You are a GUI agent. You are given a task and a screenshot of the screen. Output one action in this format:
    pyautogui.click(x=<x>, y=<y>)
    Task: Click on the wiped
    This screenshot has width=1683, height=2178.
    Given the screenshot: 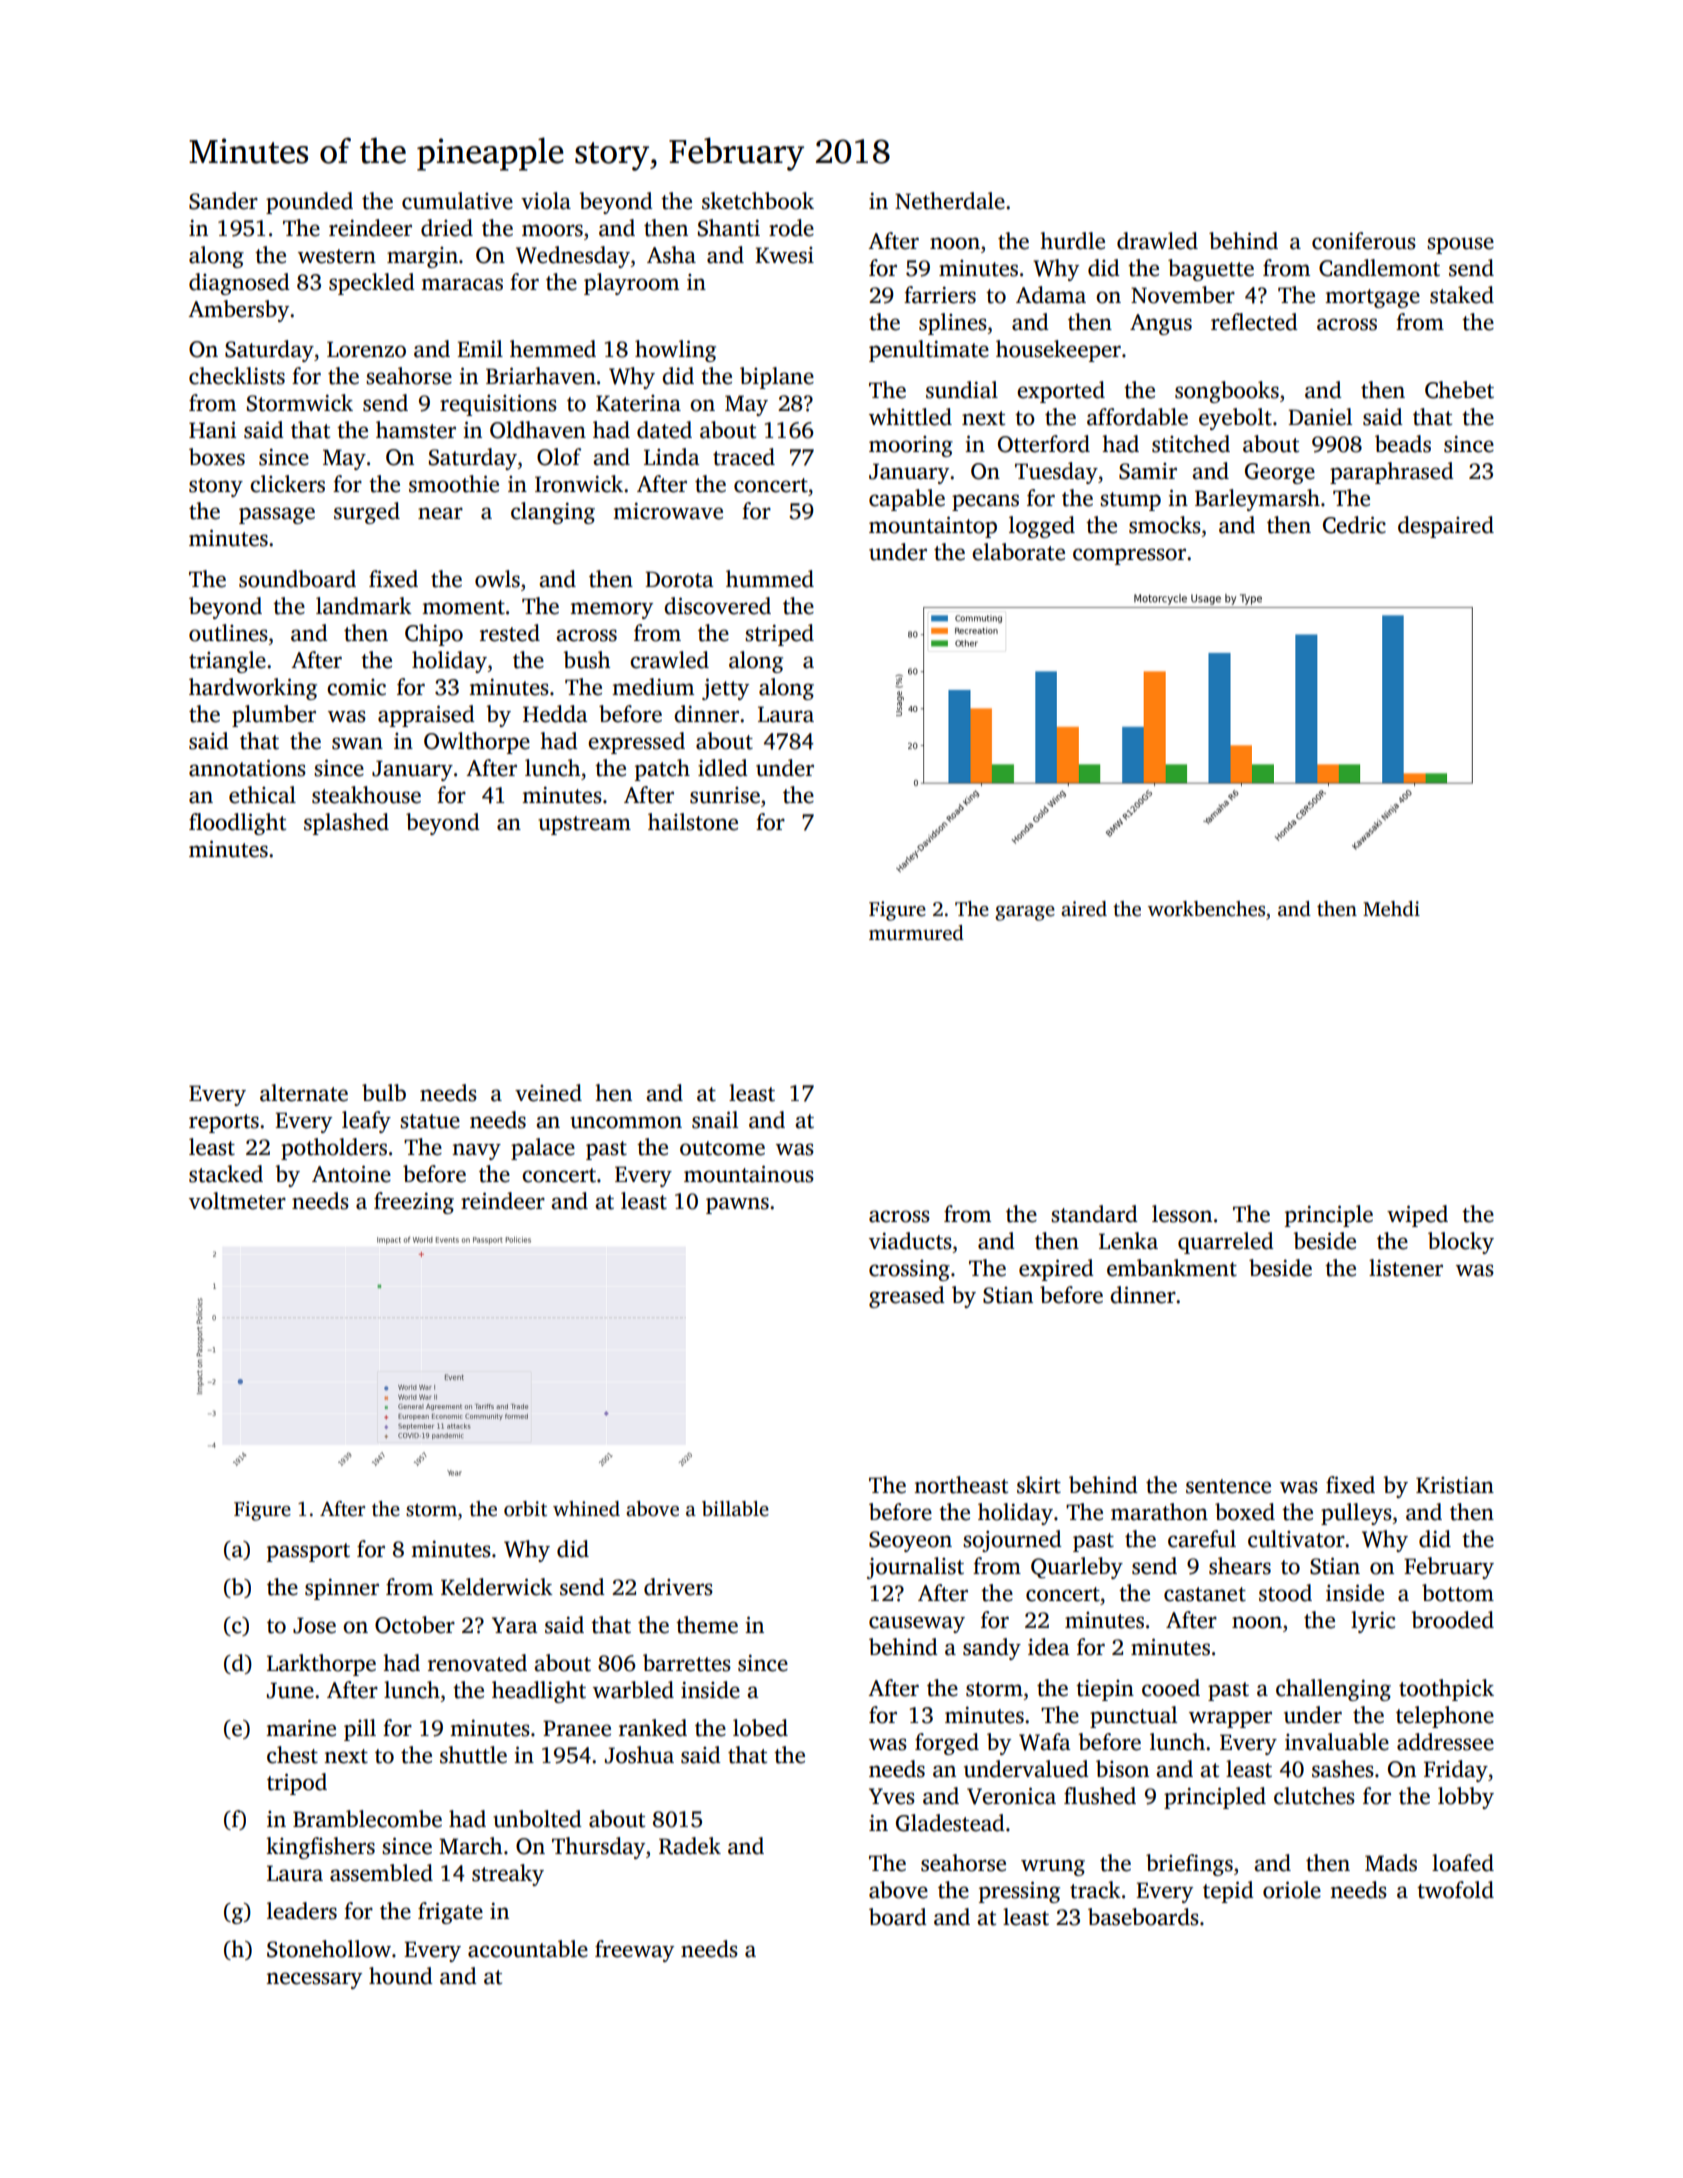 What is the action you would take?
    pyautogui.click(x=1417, y=1216)
